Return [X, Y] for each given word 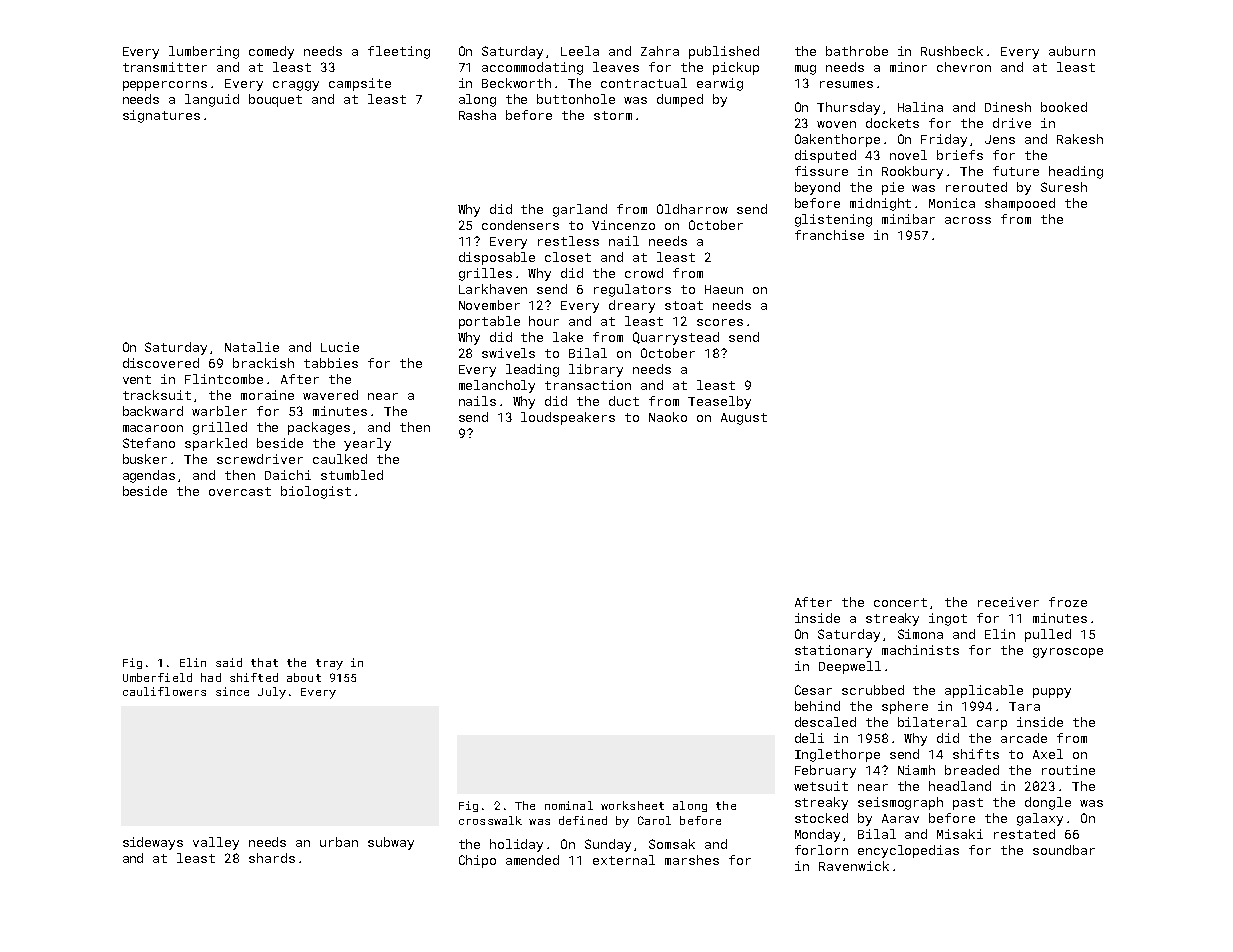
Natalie [252, 347]
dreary [632, 306]
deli [809, 738]
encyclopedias [908, 851]
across [968, 220]
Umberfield [157, 677]
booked [1064, 107]
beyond [817, 188]
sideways [153, 843]
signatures [161, 116]
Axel [1048, 754]
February [825, 771]
